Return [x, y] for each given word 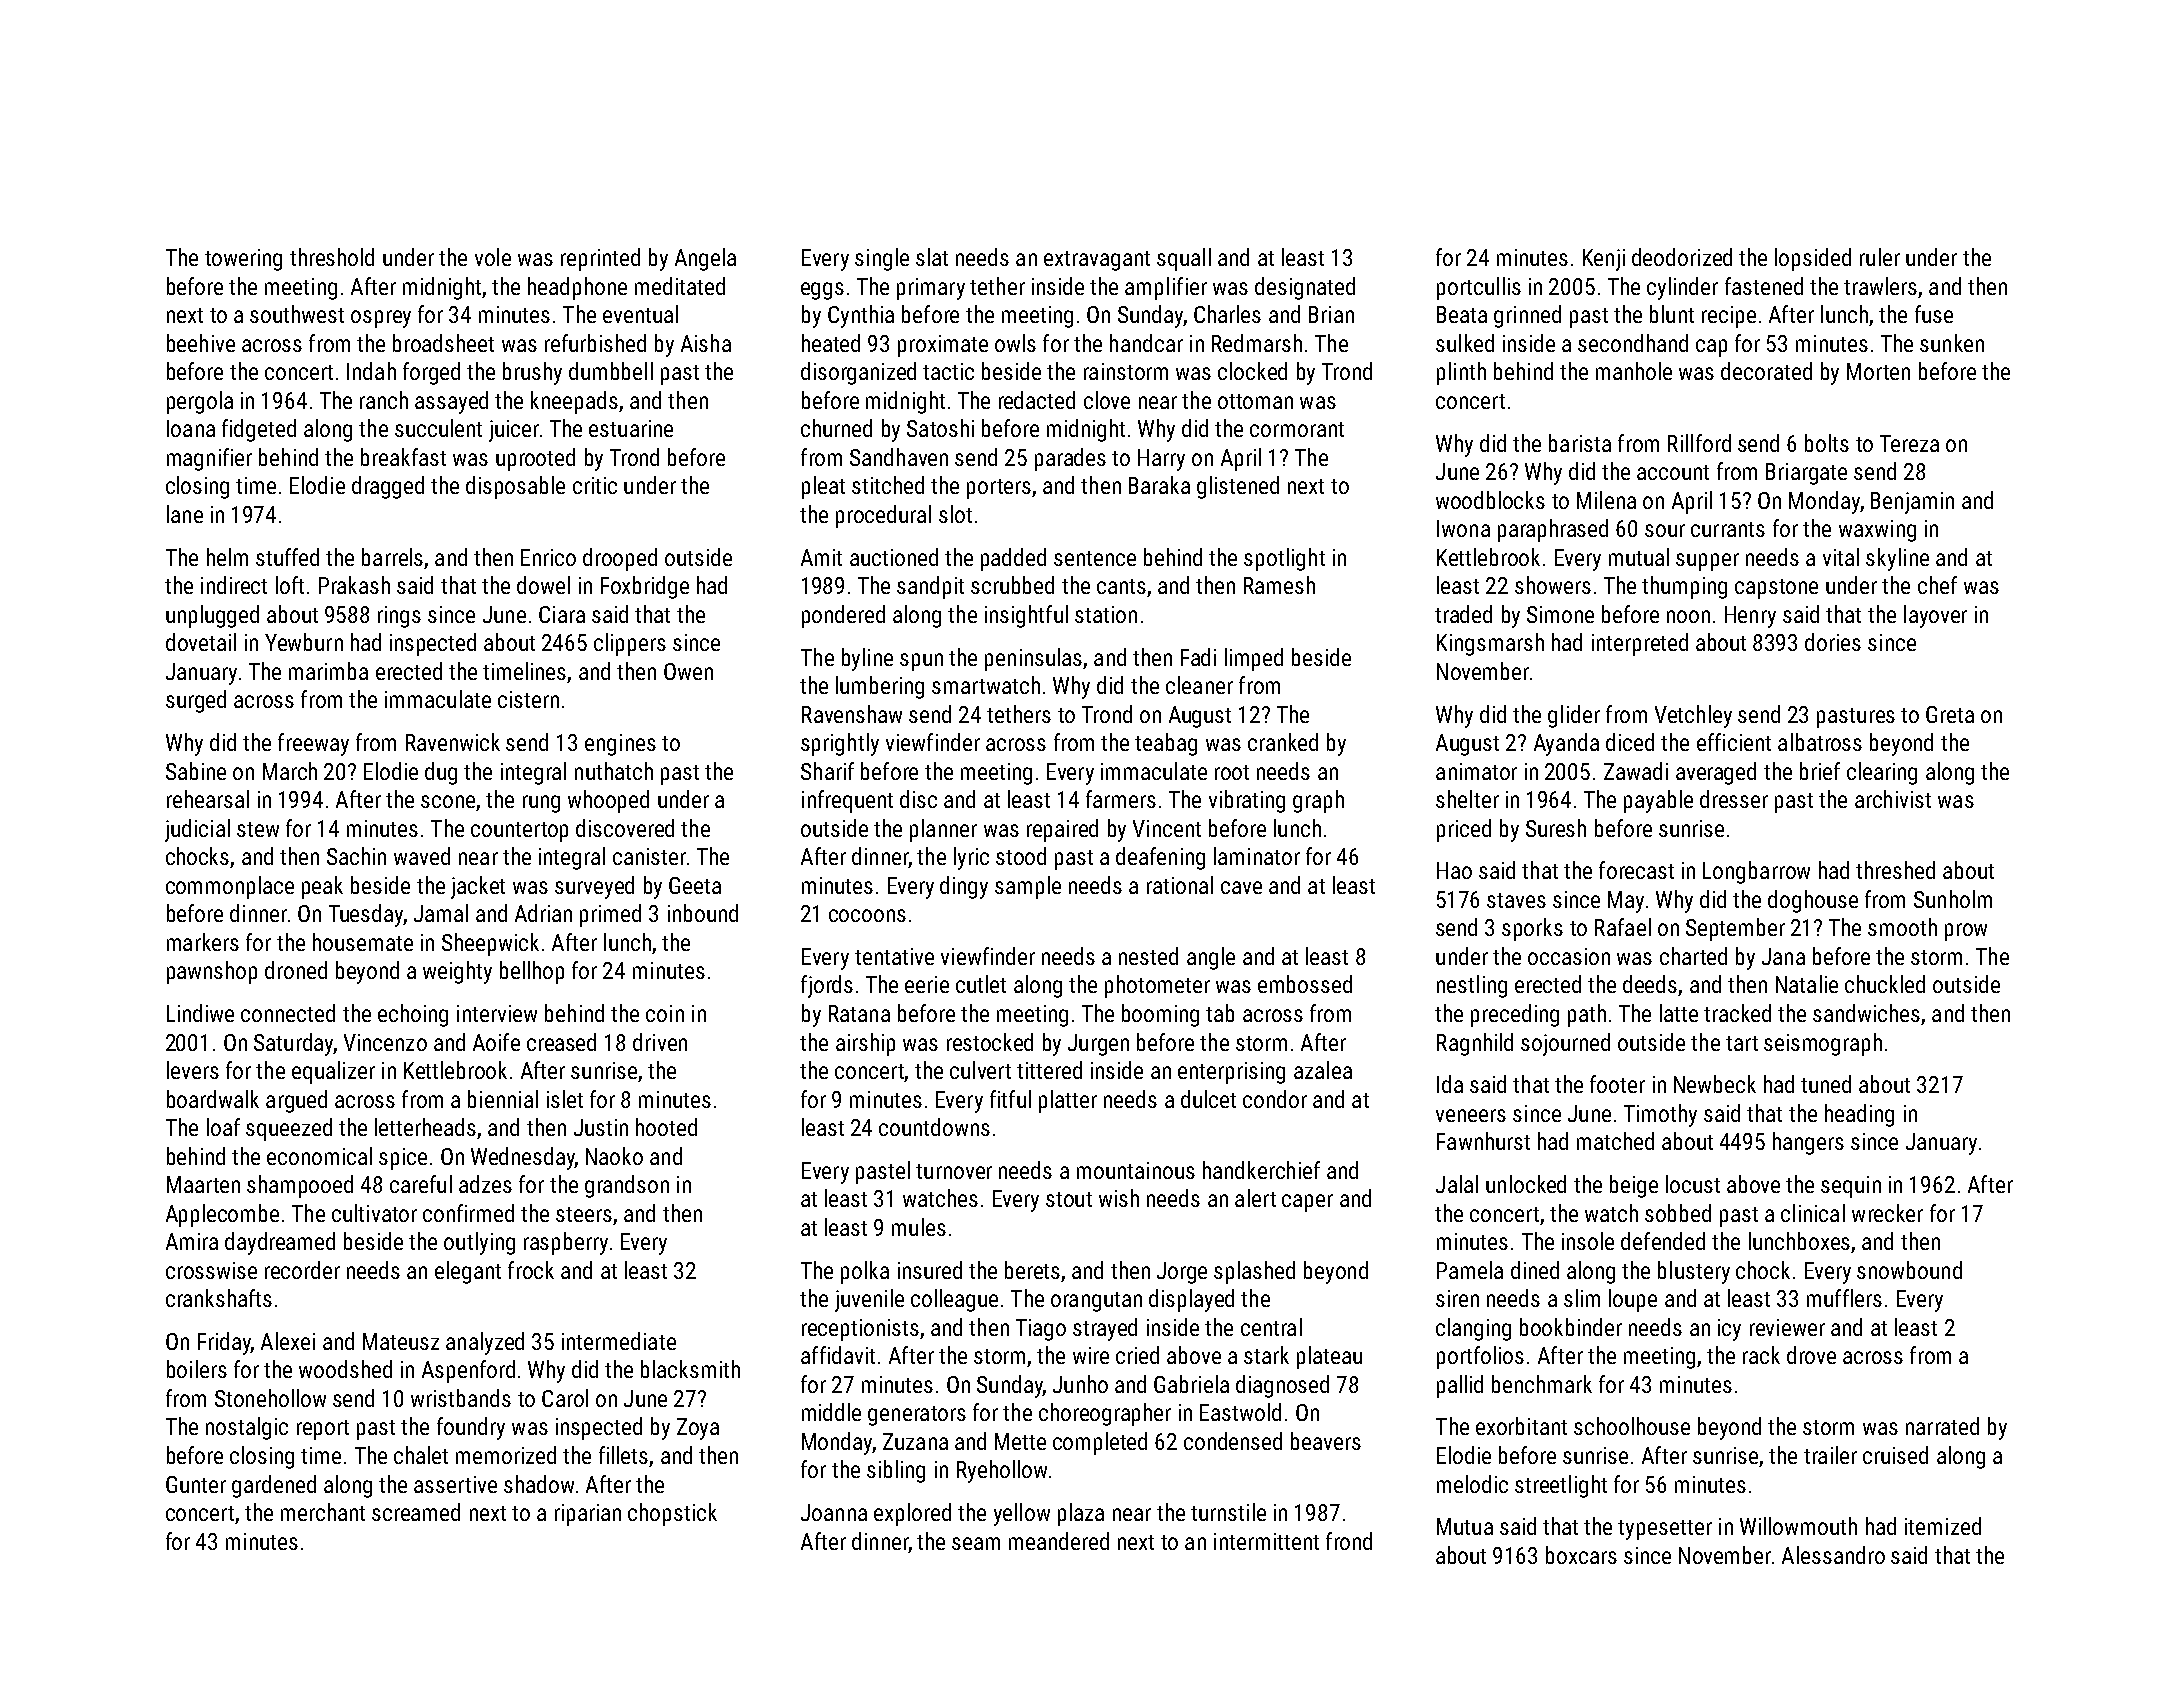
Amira [192, 1241]
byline [867, 659]
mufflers [1844, 1298]
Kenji [1604, 260]
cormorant [1297, 429]
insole [1588, 1241]
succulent [438, 428]
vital [1841, 557]
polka [865, 1272]
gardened [274, 1486]
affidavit [838, 1355]
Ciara [562, 614]
